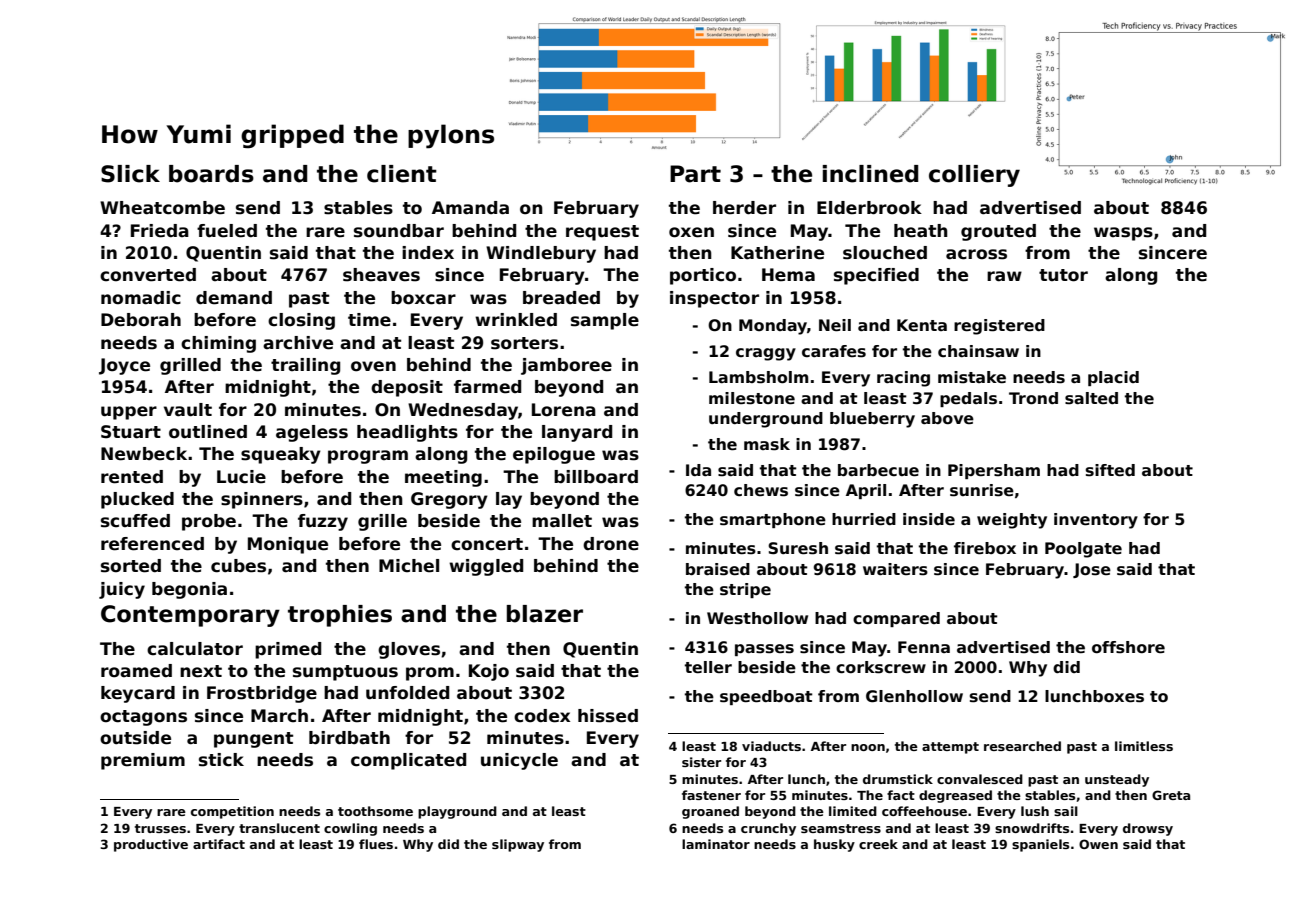  I want to click on Frieda, so click(160, 231).
